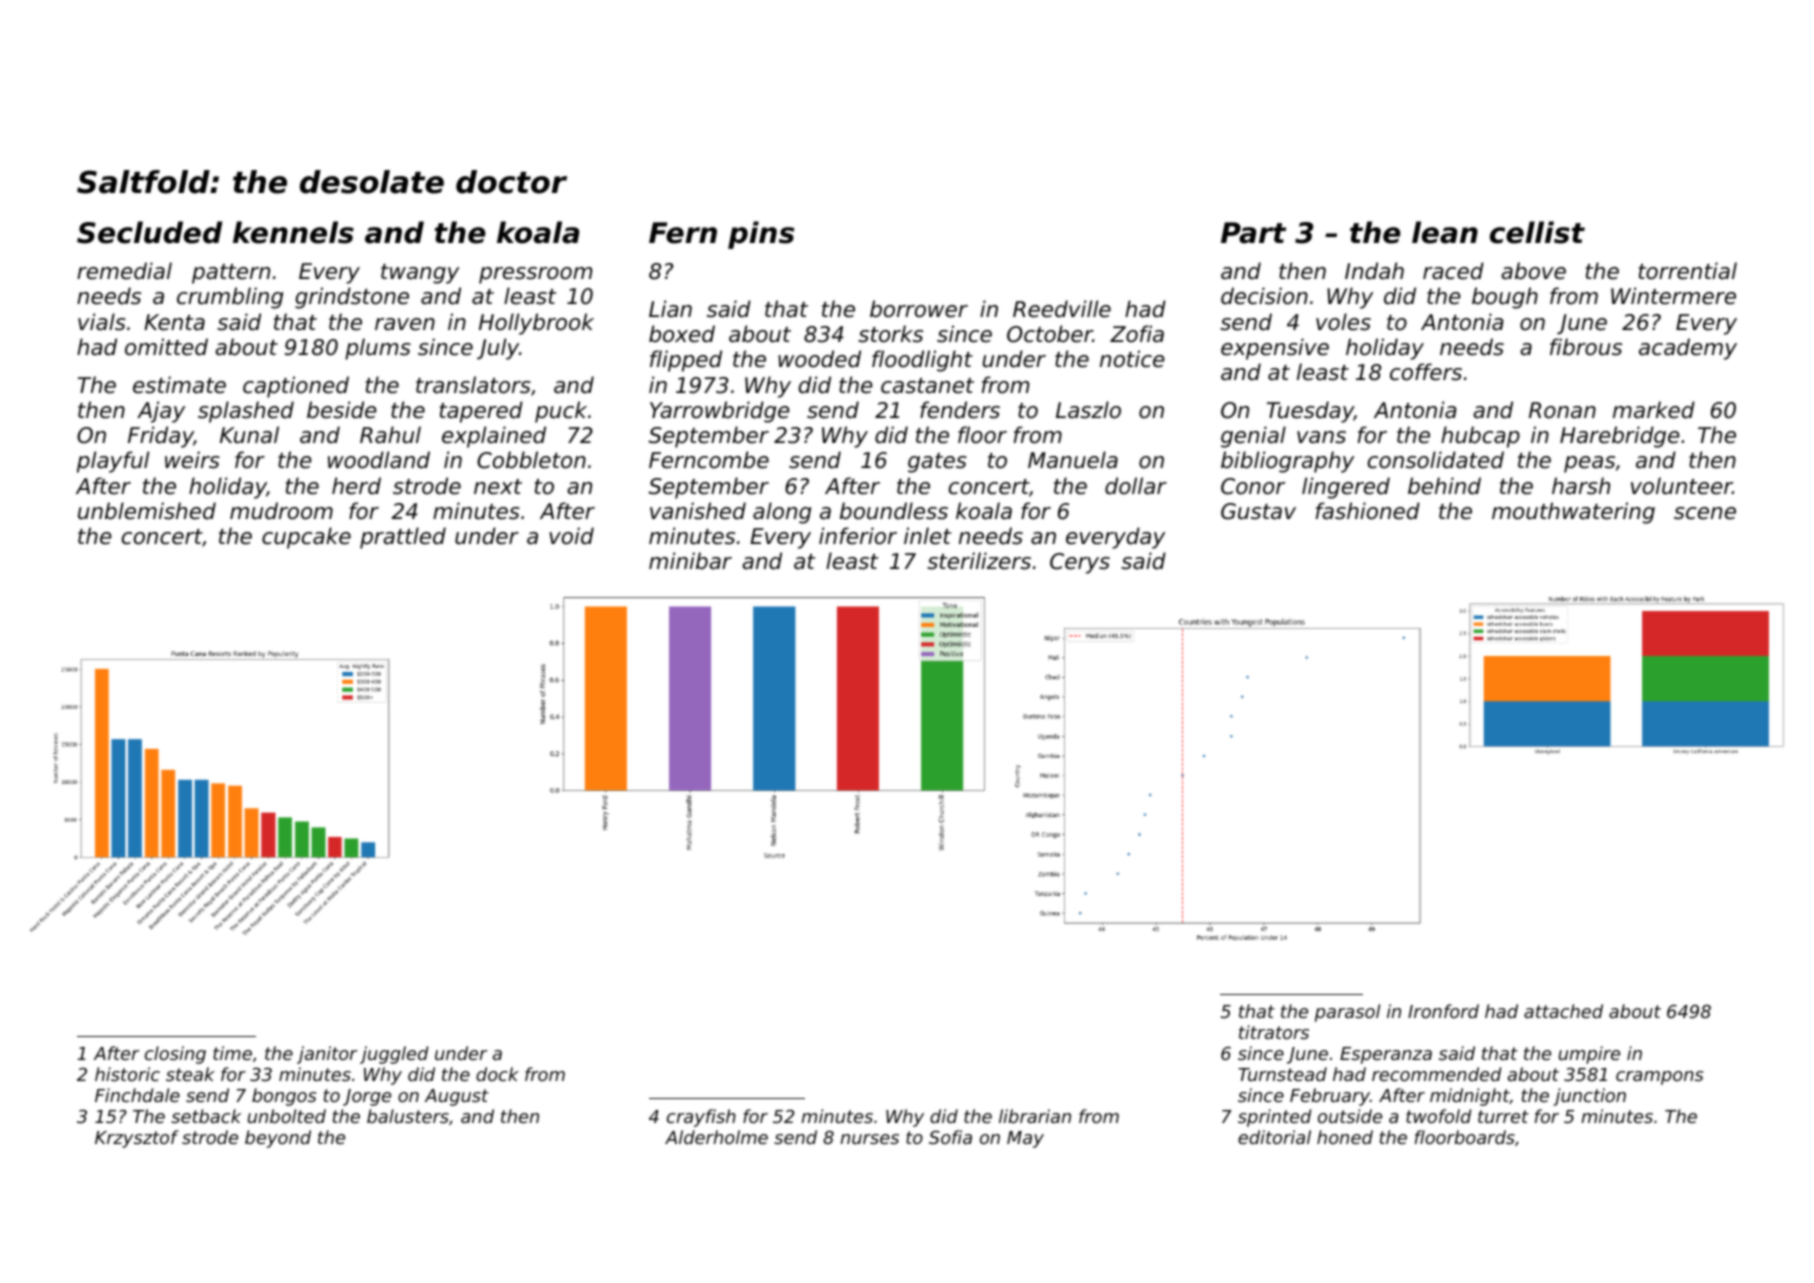 This document has width=1814, height=1283. Describe the element at coordinates (950, 1137) in the document. I see `Sofia` at that location.
